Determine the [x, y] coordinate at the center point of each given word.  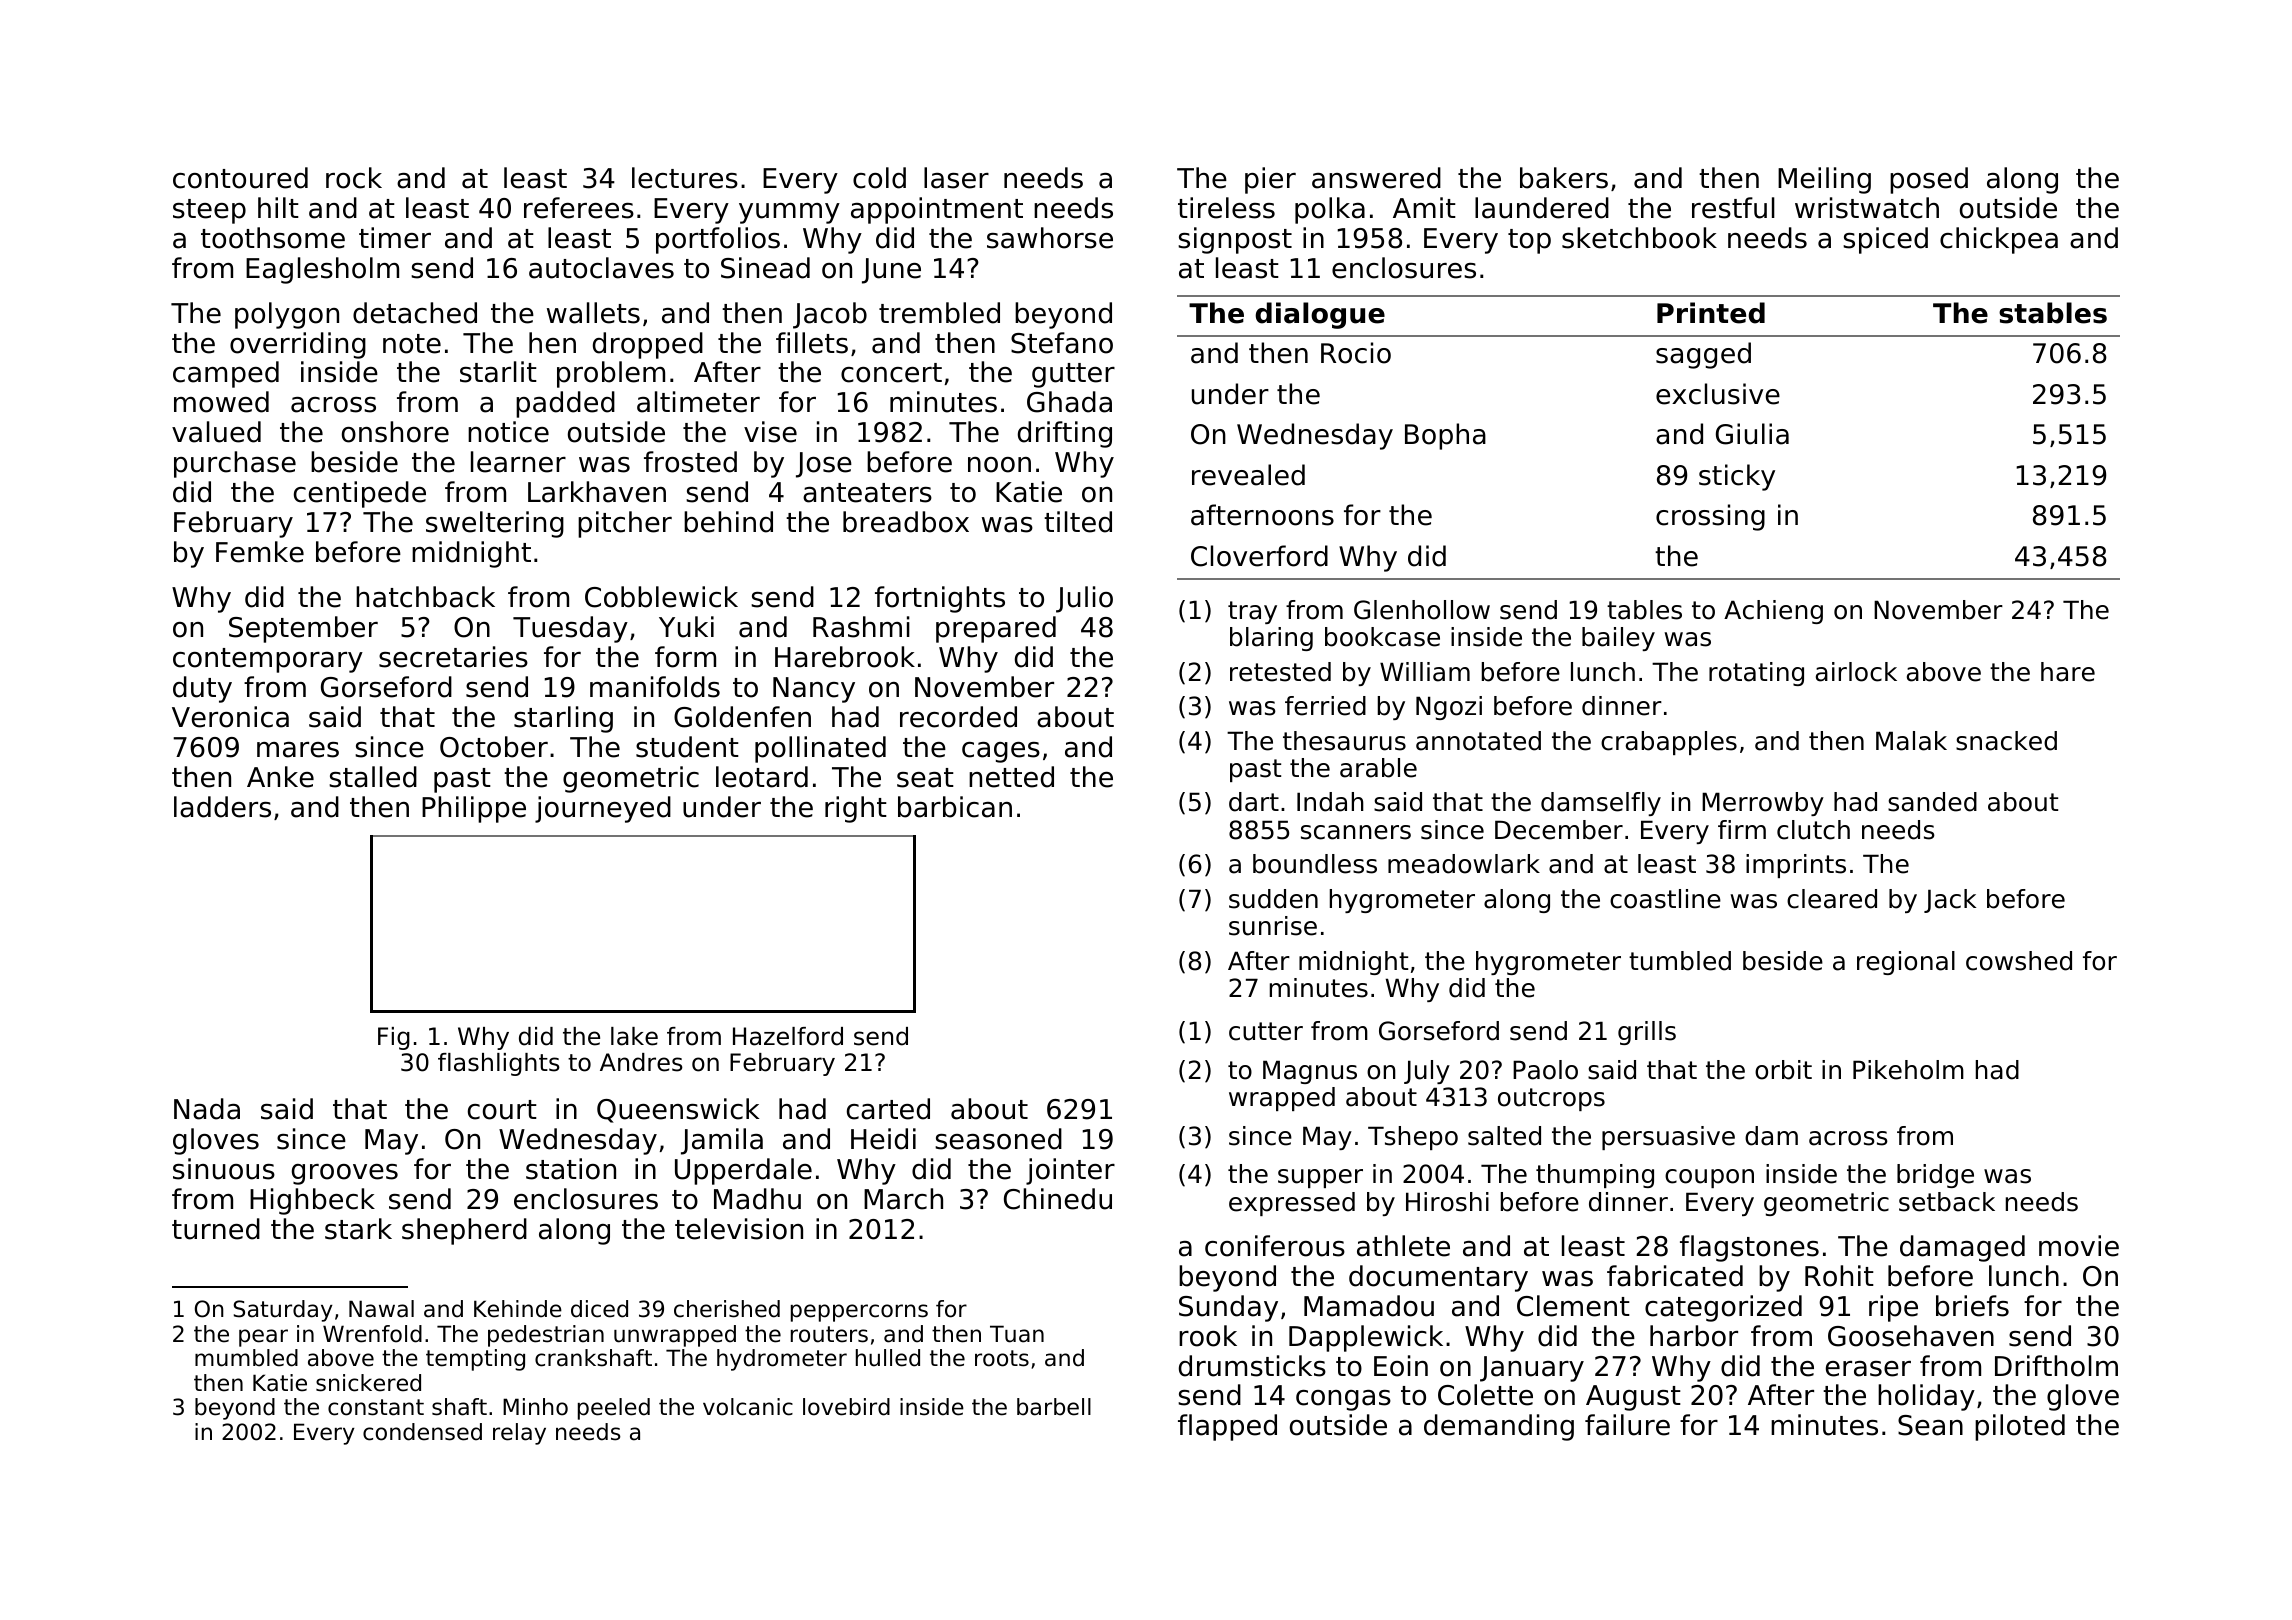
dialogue [1320, 315]
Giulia [1752, 434]
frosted [690, 462]
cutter [1266, 1031]
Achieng [1773, 612]
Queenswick [678, 1110]
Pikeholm [1908, 1070]
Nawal [381, 1309]
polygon [287, 315]
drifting [1065, 434]
